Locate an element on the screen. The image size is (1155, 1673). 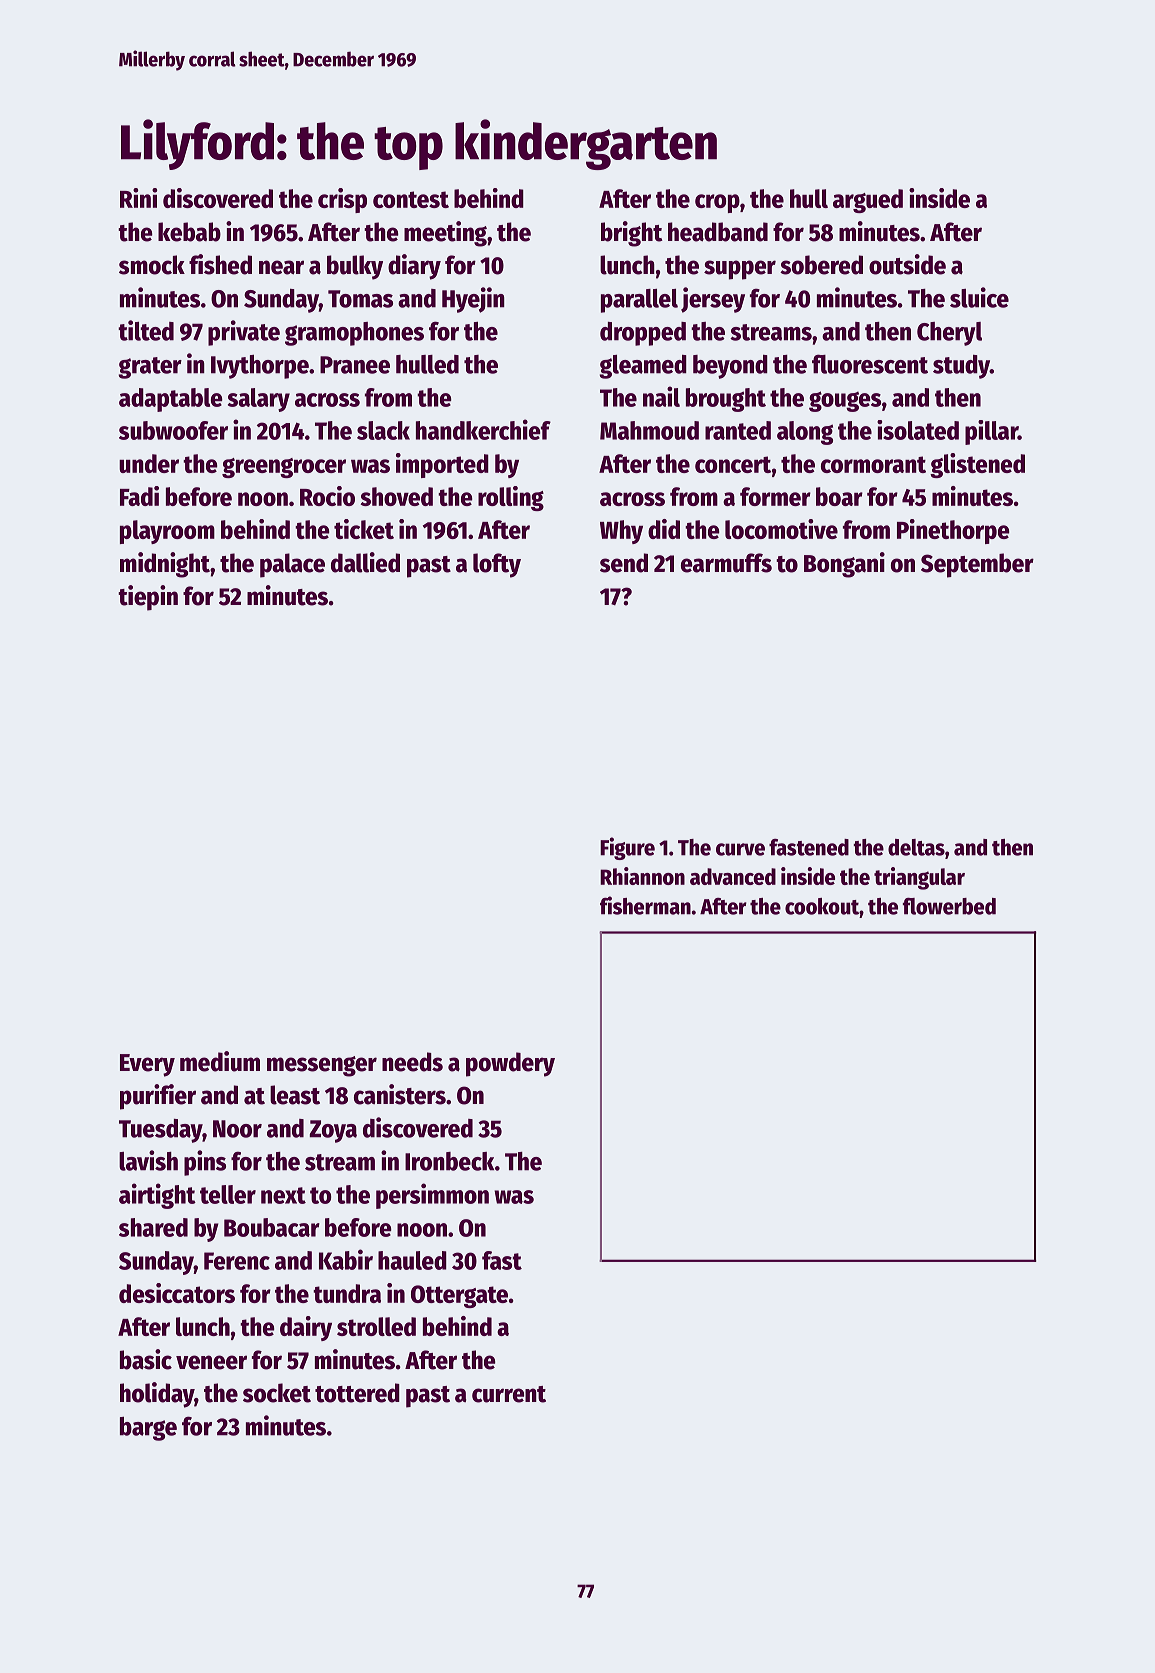
messenger is located at coordinates (322, 1066).
